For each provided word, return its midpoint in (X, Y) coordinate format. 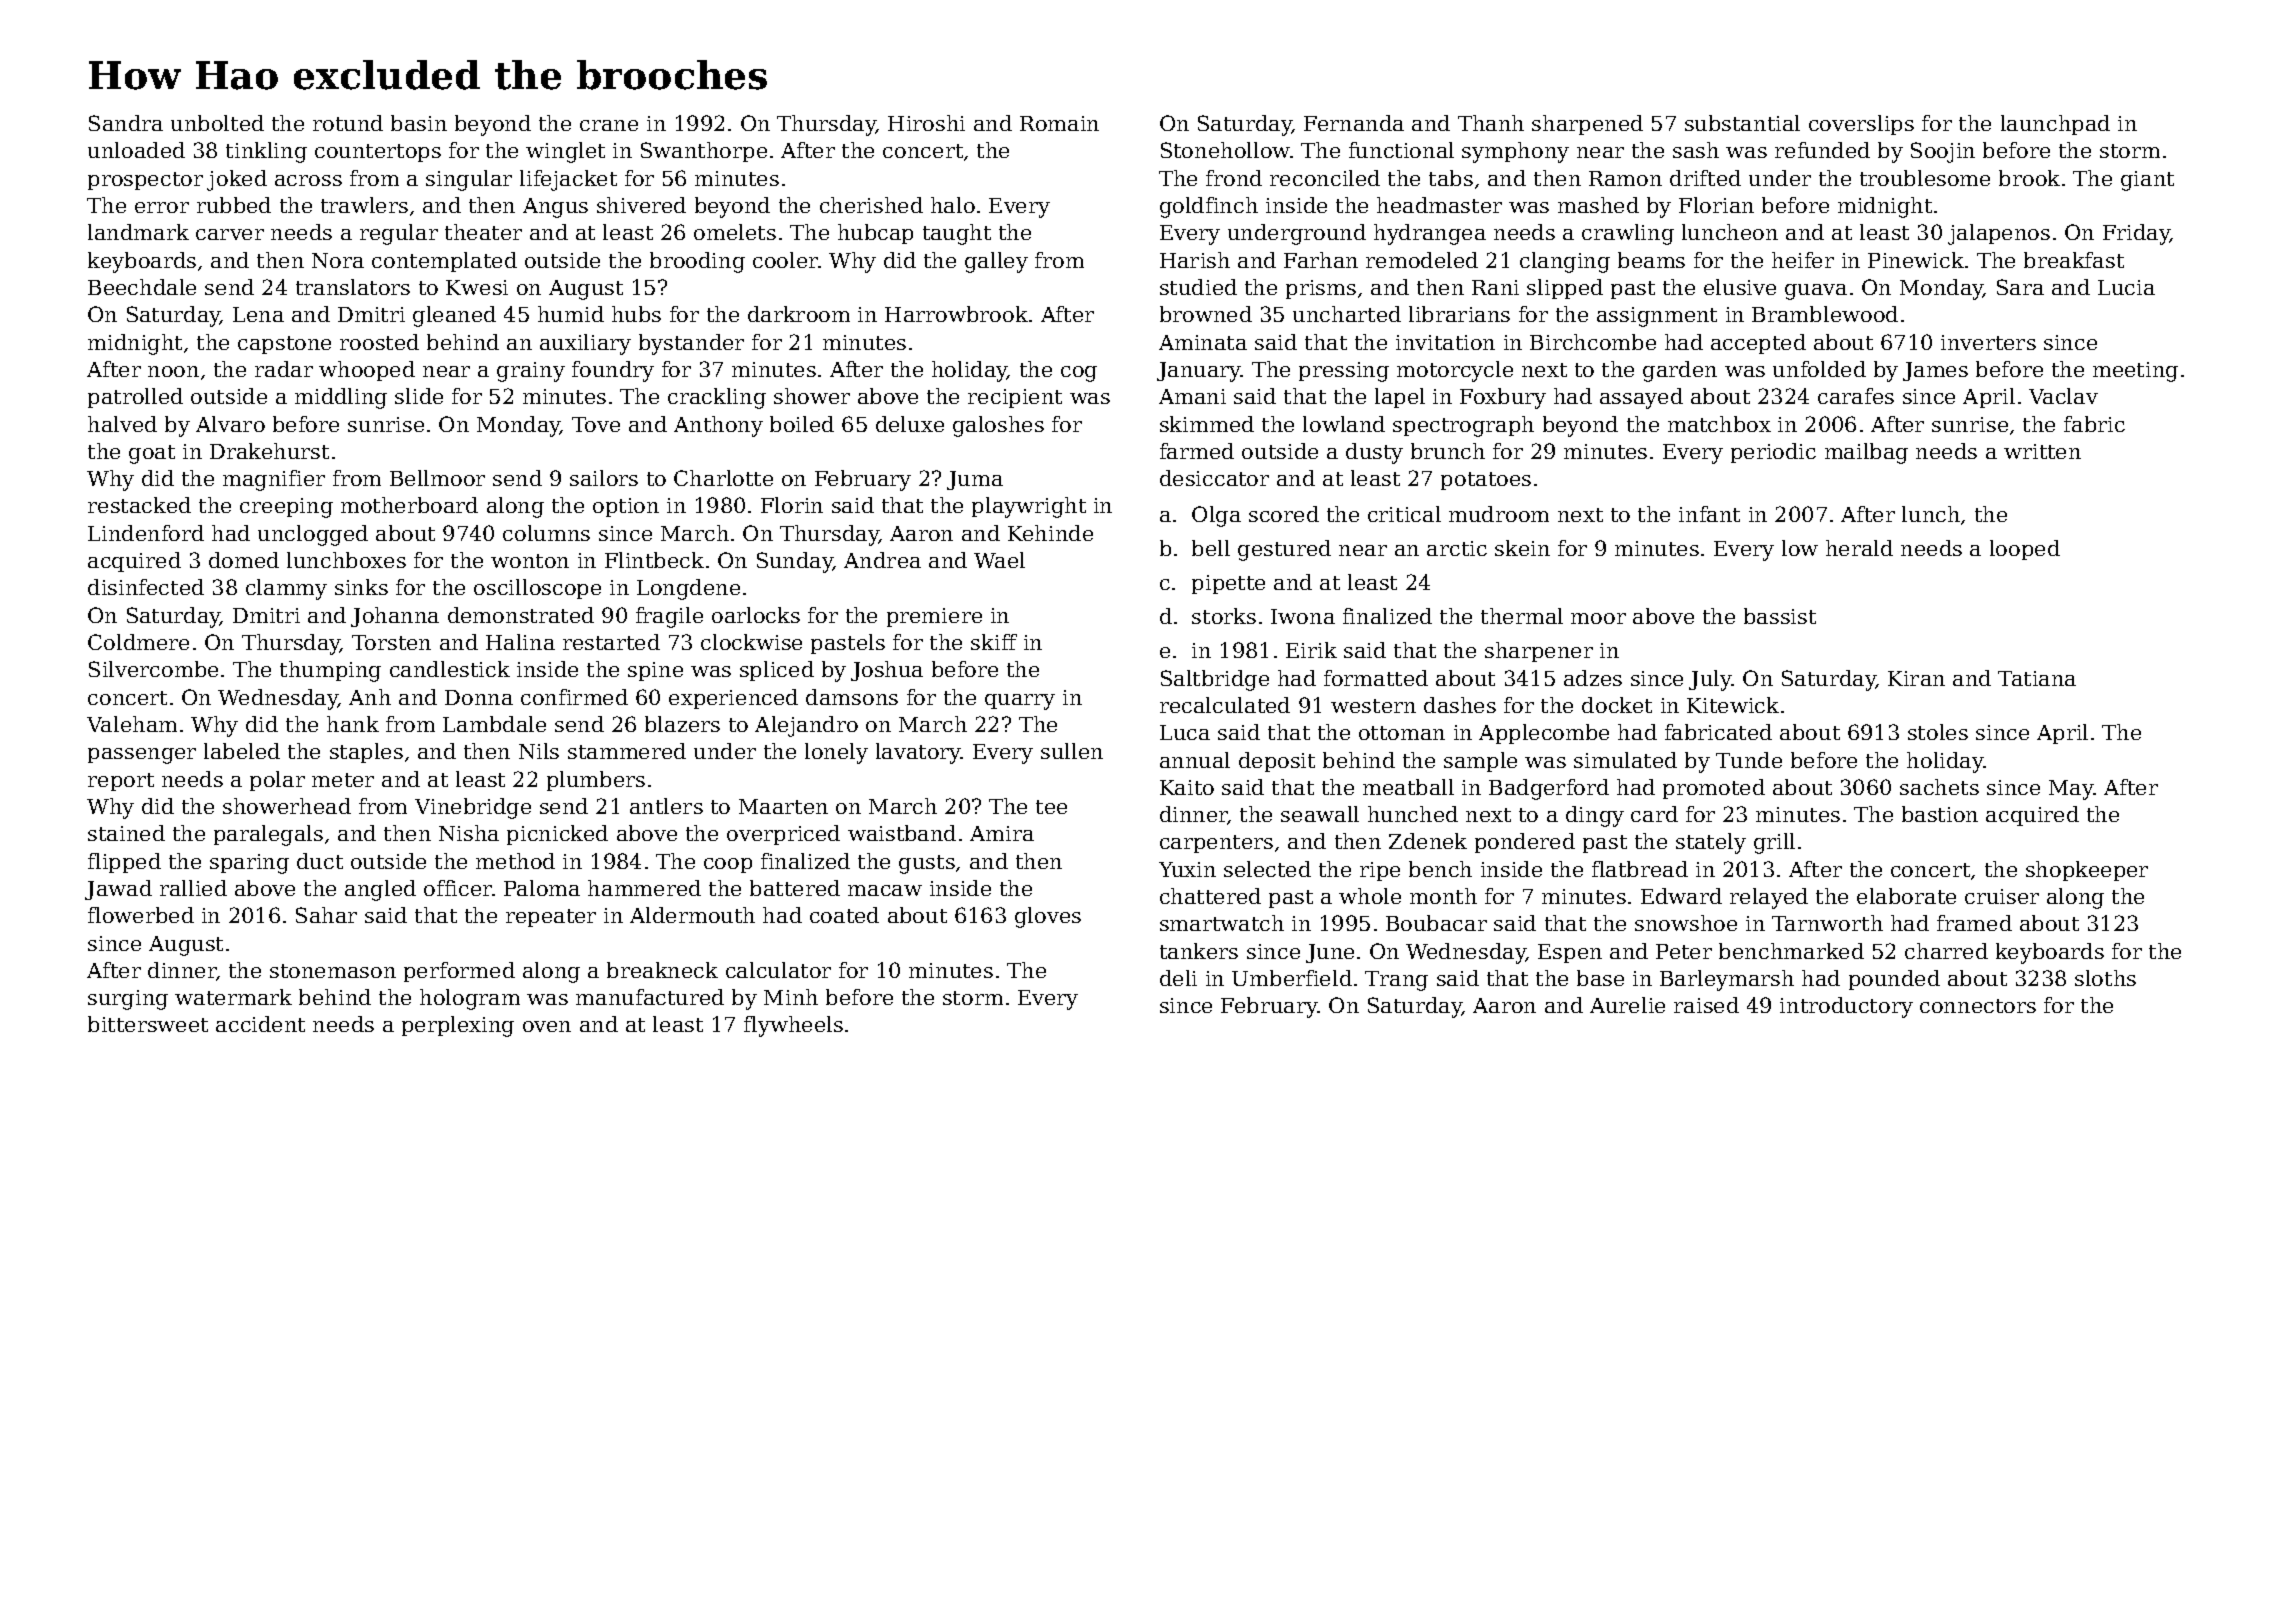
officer (458, 888)
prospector (145, 181)
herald (1859, 548)
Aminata (1203, 342)
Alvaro (230, 424)
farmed (1197, 451)
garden (1680, 371)
